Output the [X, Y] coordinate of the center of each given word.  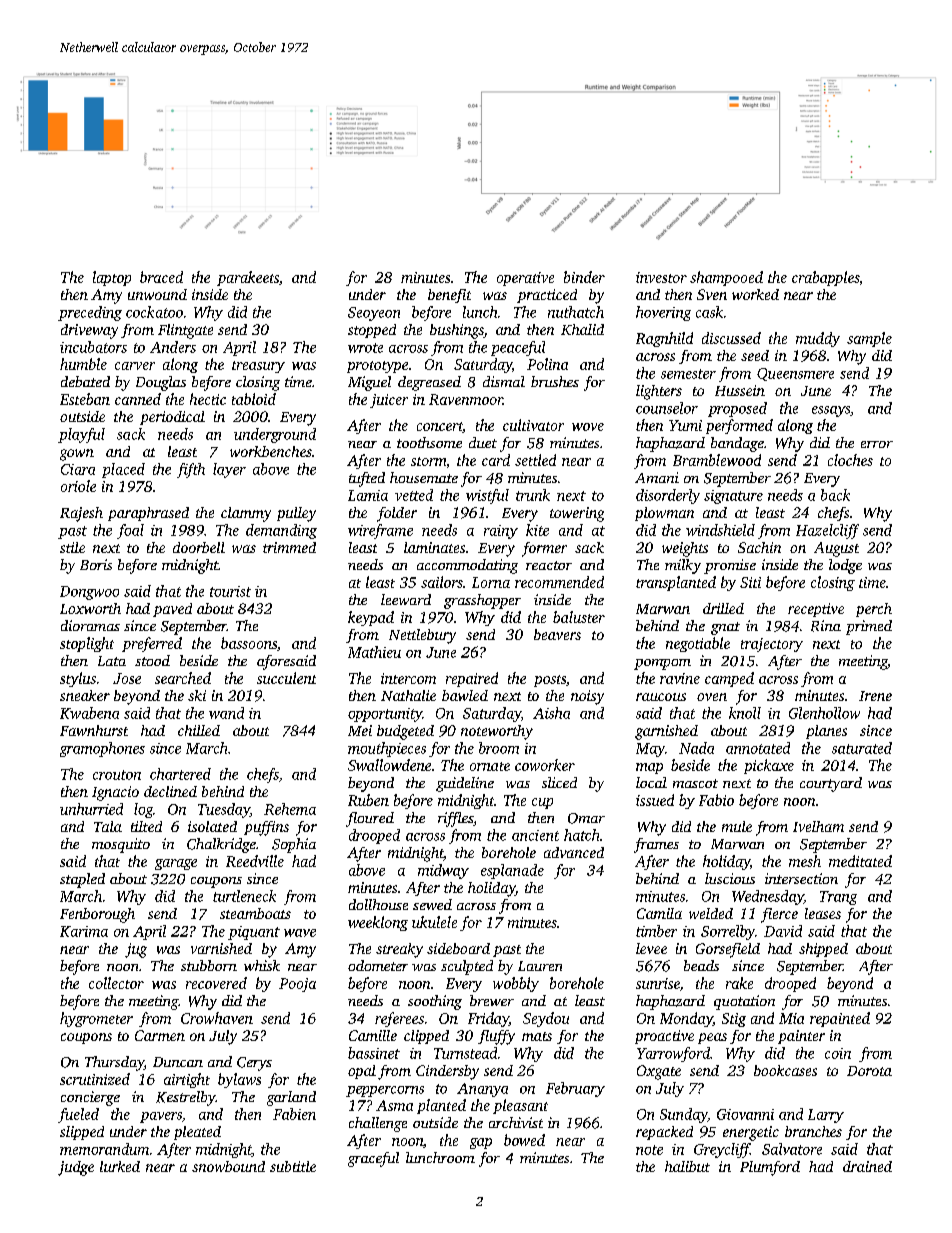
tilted [146, 826]
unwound [157, 294]
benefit [449, 296]
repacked [664, 1133]
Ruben [368, 800]
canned [138, 399]
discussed [731, 338]
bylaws [239, 1080]
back [835, 495]
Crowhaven [217, 1018]
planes [826, 732]
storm [428, 461]
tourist [230, 591]
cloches [850, 460]
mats [537, 1036]
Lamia [368, 495]
